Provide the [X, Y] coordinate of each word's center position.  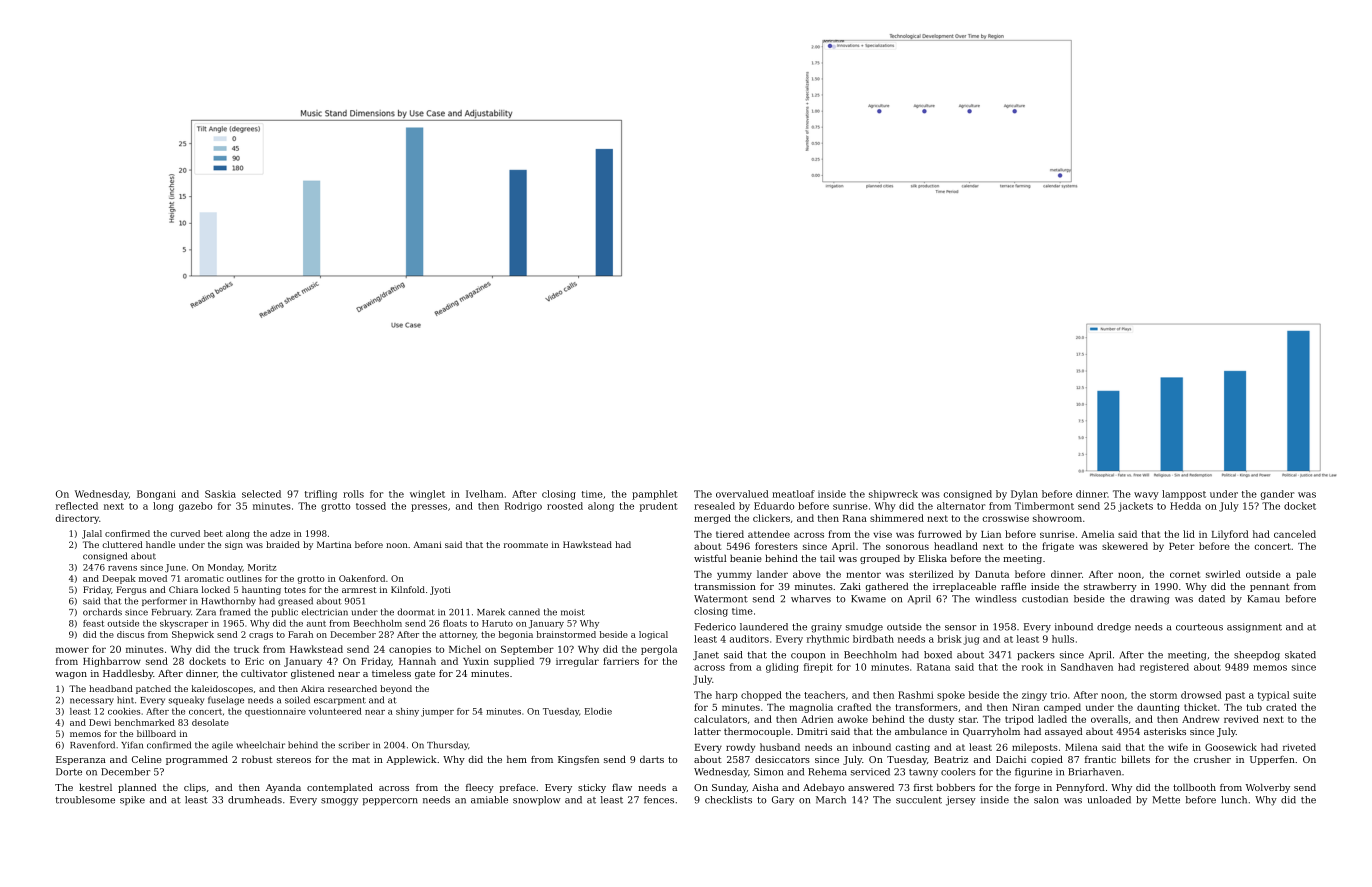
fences [659, 800]
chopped [761, 696]
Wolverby [1268, 788]
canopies [410, 650]
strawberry [1110, 587]
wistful [710, 558]
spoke [951, 696]
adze [280, 533]
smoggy [339, 802]
